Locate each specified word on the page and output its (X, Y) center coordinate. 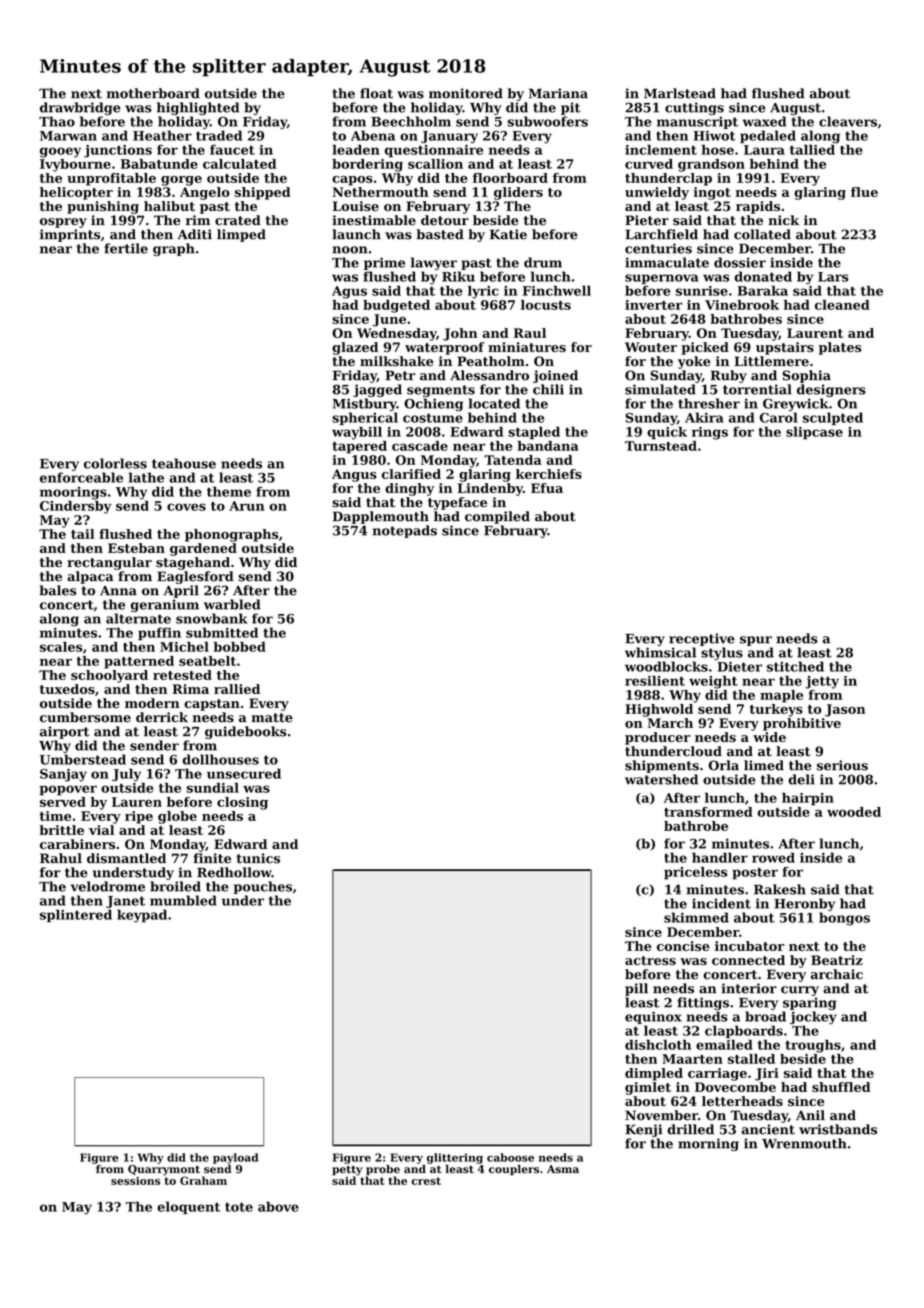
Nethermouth (381, 192)
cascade (420, 446)
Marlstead (680, 93)
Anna (118, 591)
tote (239, 1207)
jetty (822, 682)
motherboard (153, 93)
